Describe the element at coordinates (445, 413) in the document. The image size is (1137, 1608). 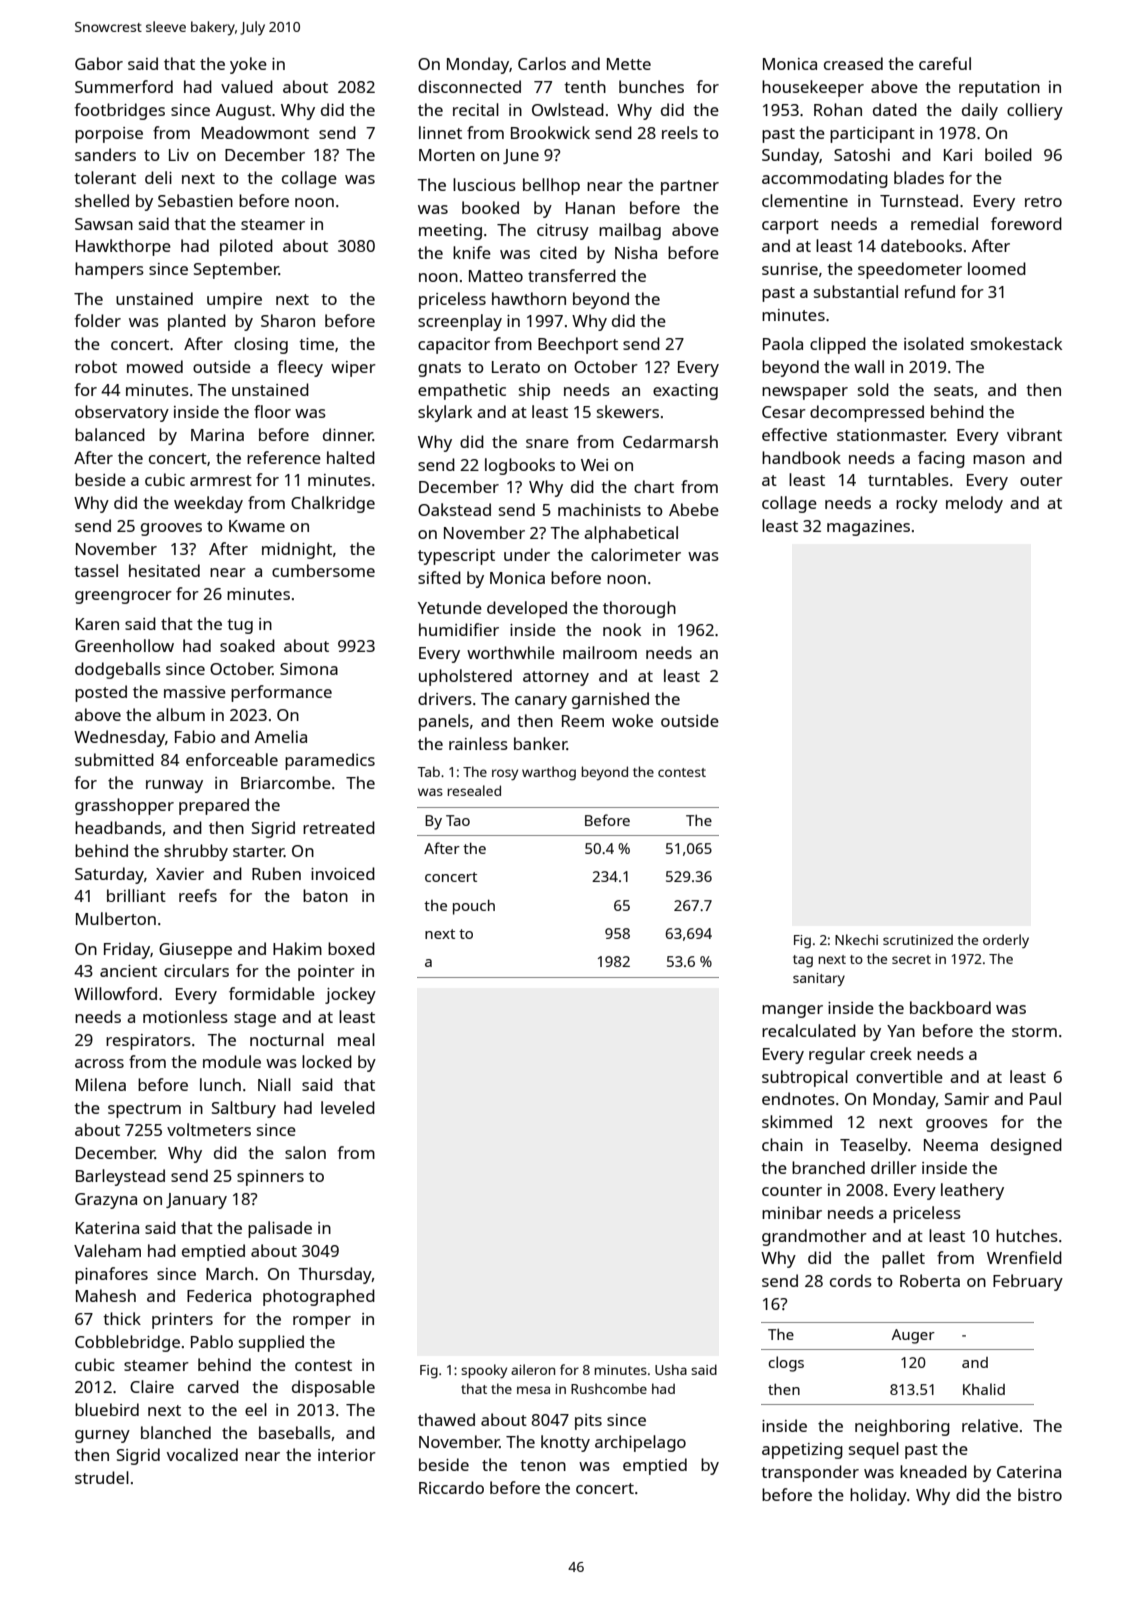
I see `skylark` at that location.
